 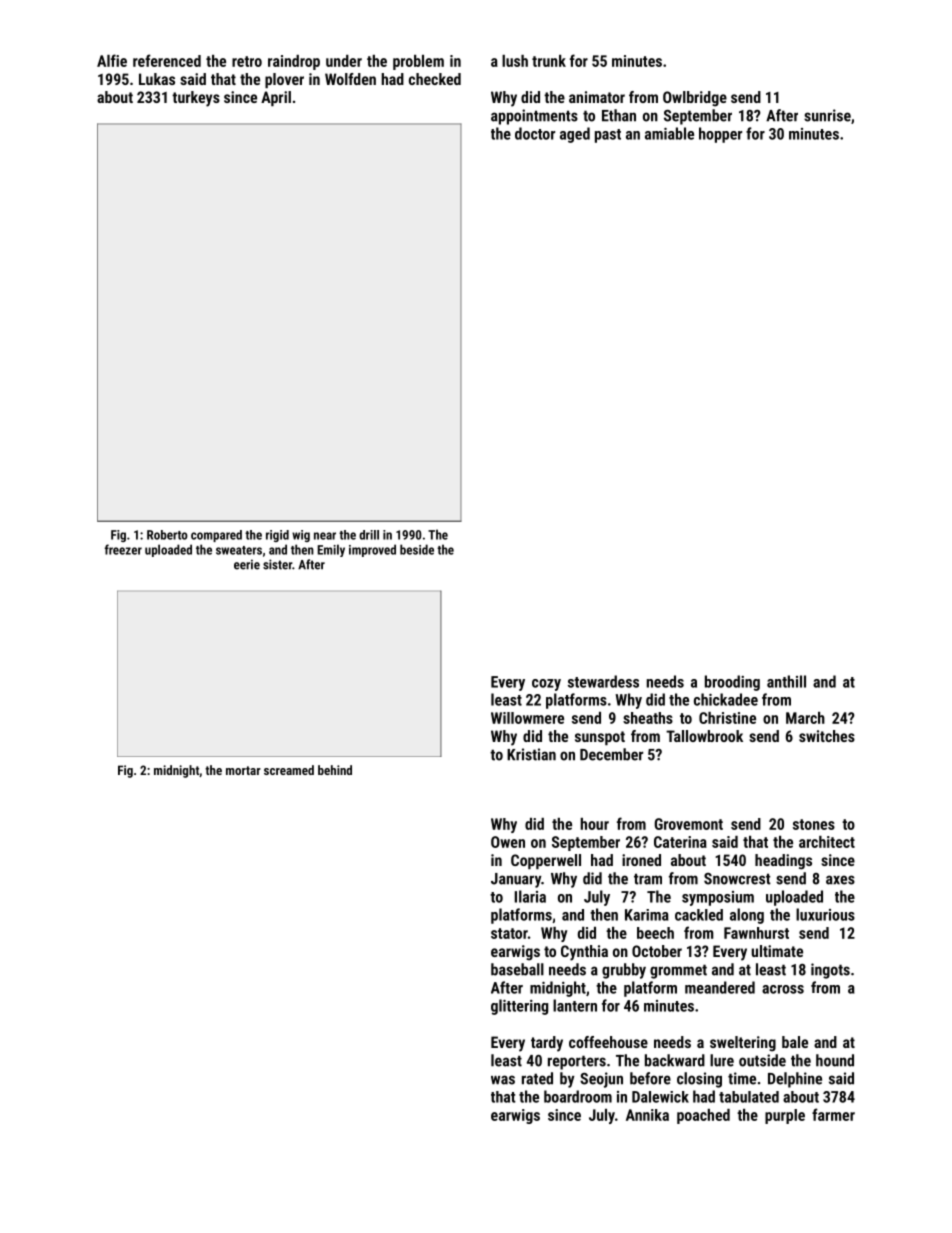 I want to click on sunrise, so click(x=827, y=115).
